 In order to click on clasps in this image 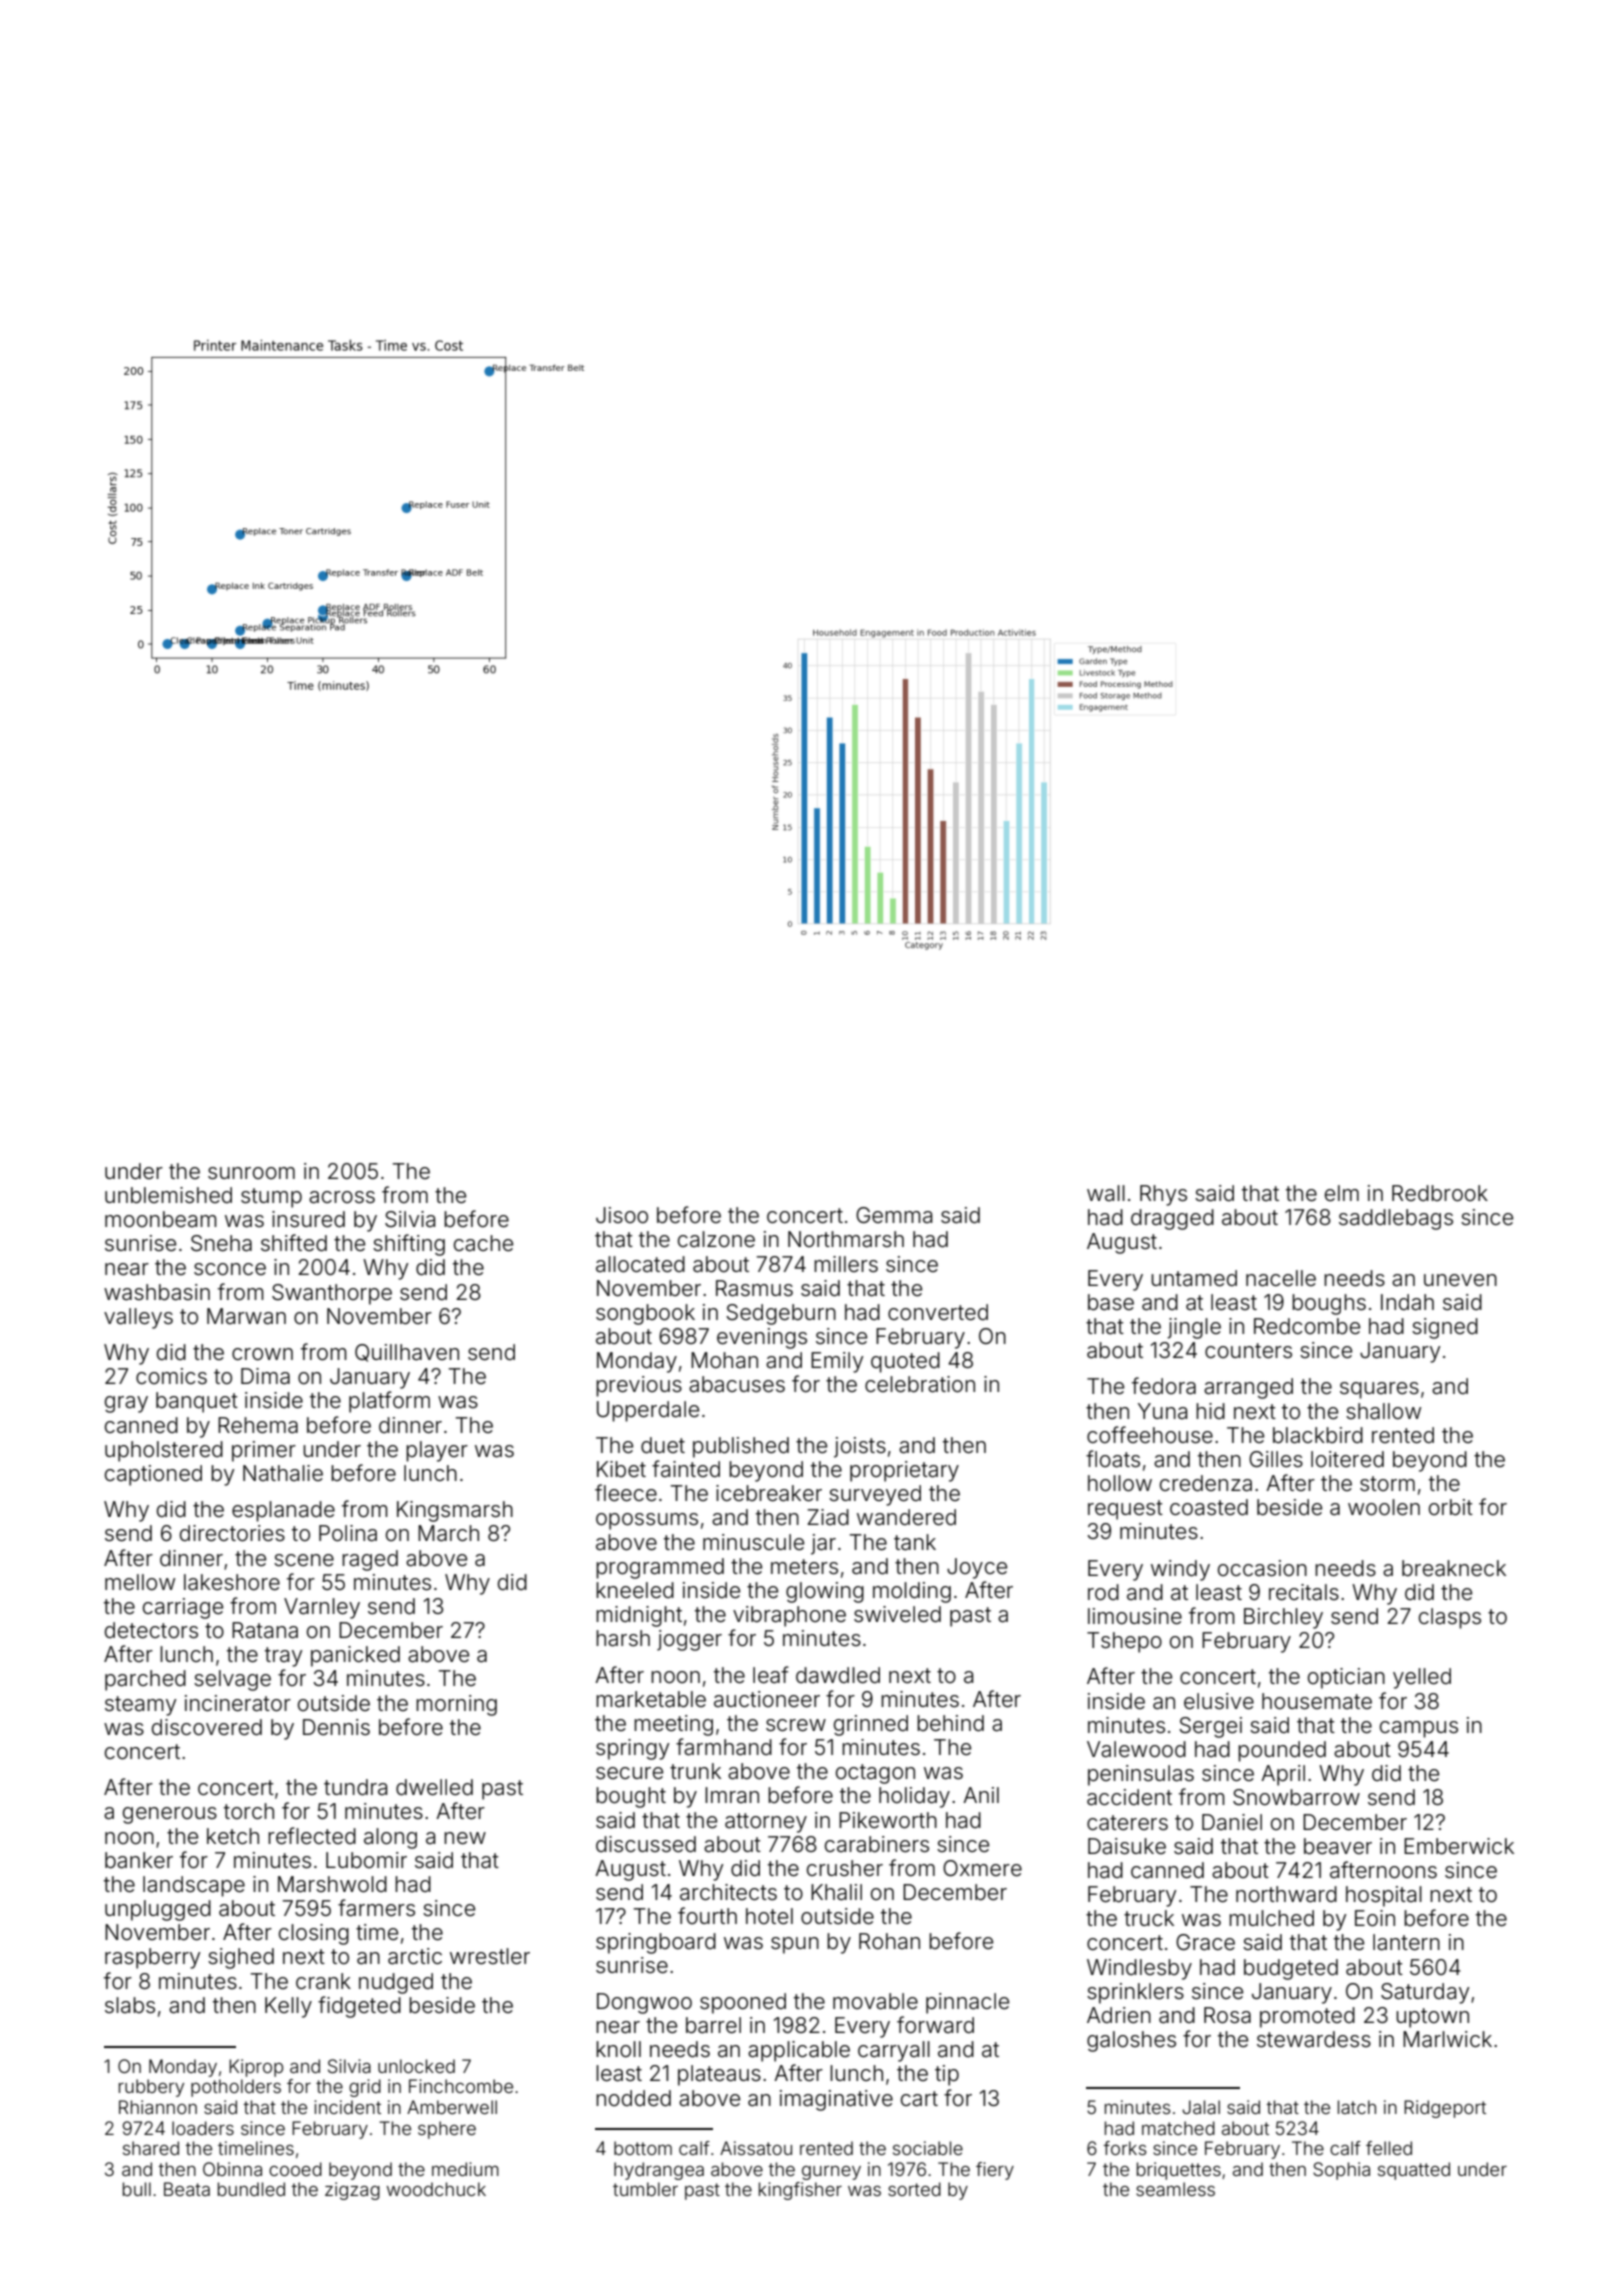, I will do `click(1450, 1618)`.
